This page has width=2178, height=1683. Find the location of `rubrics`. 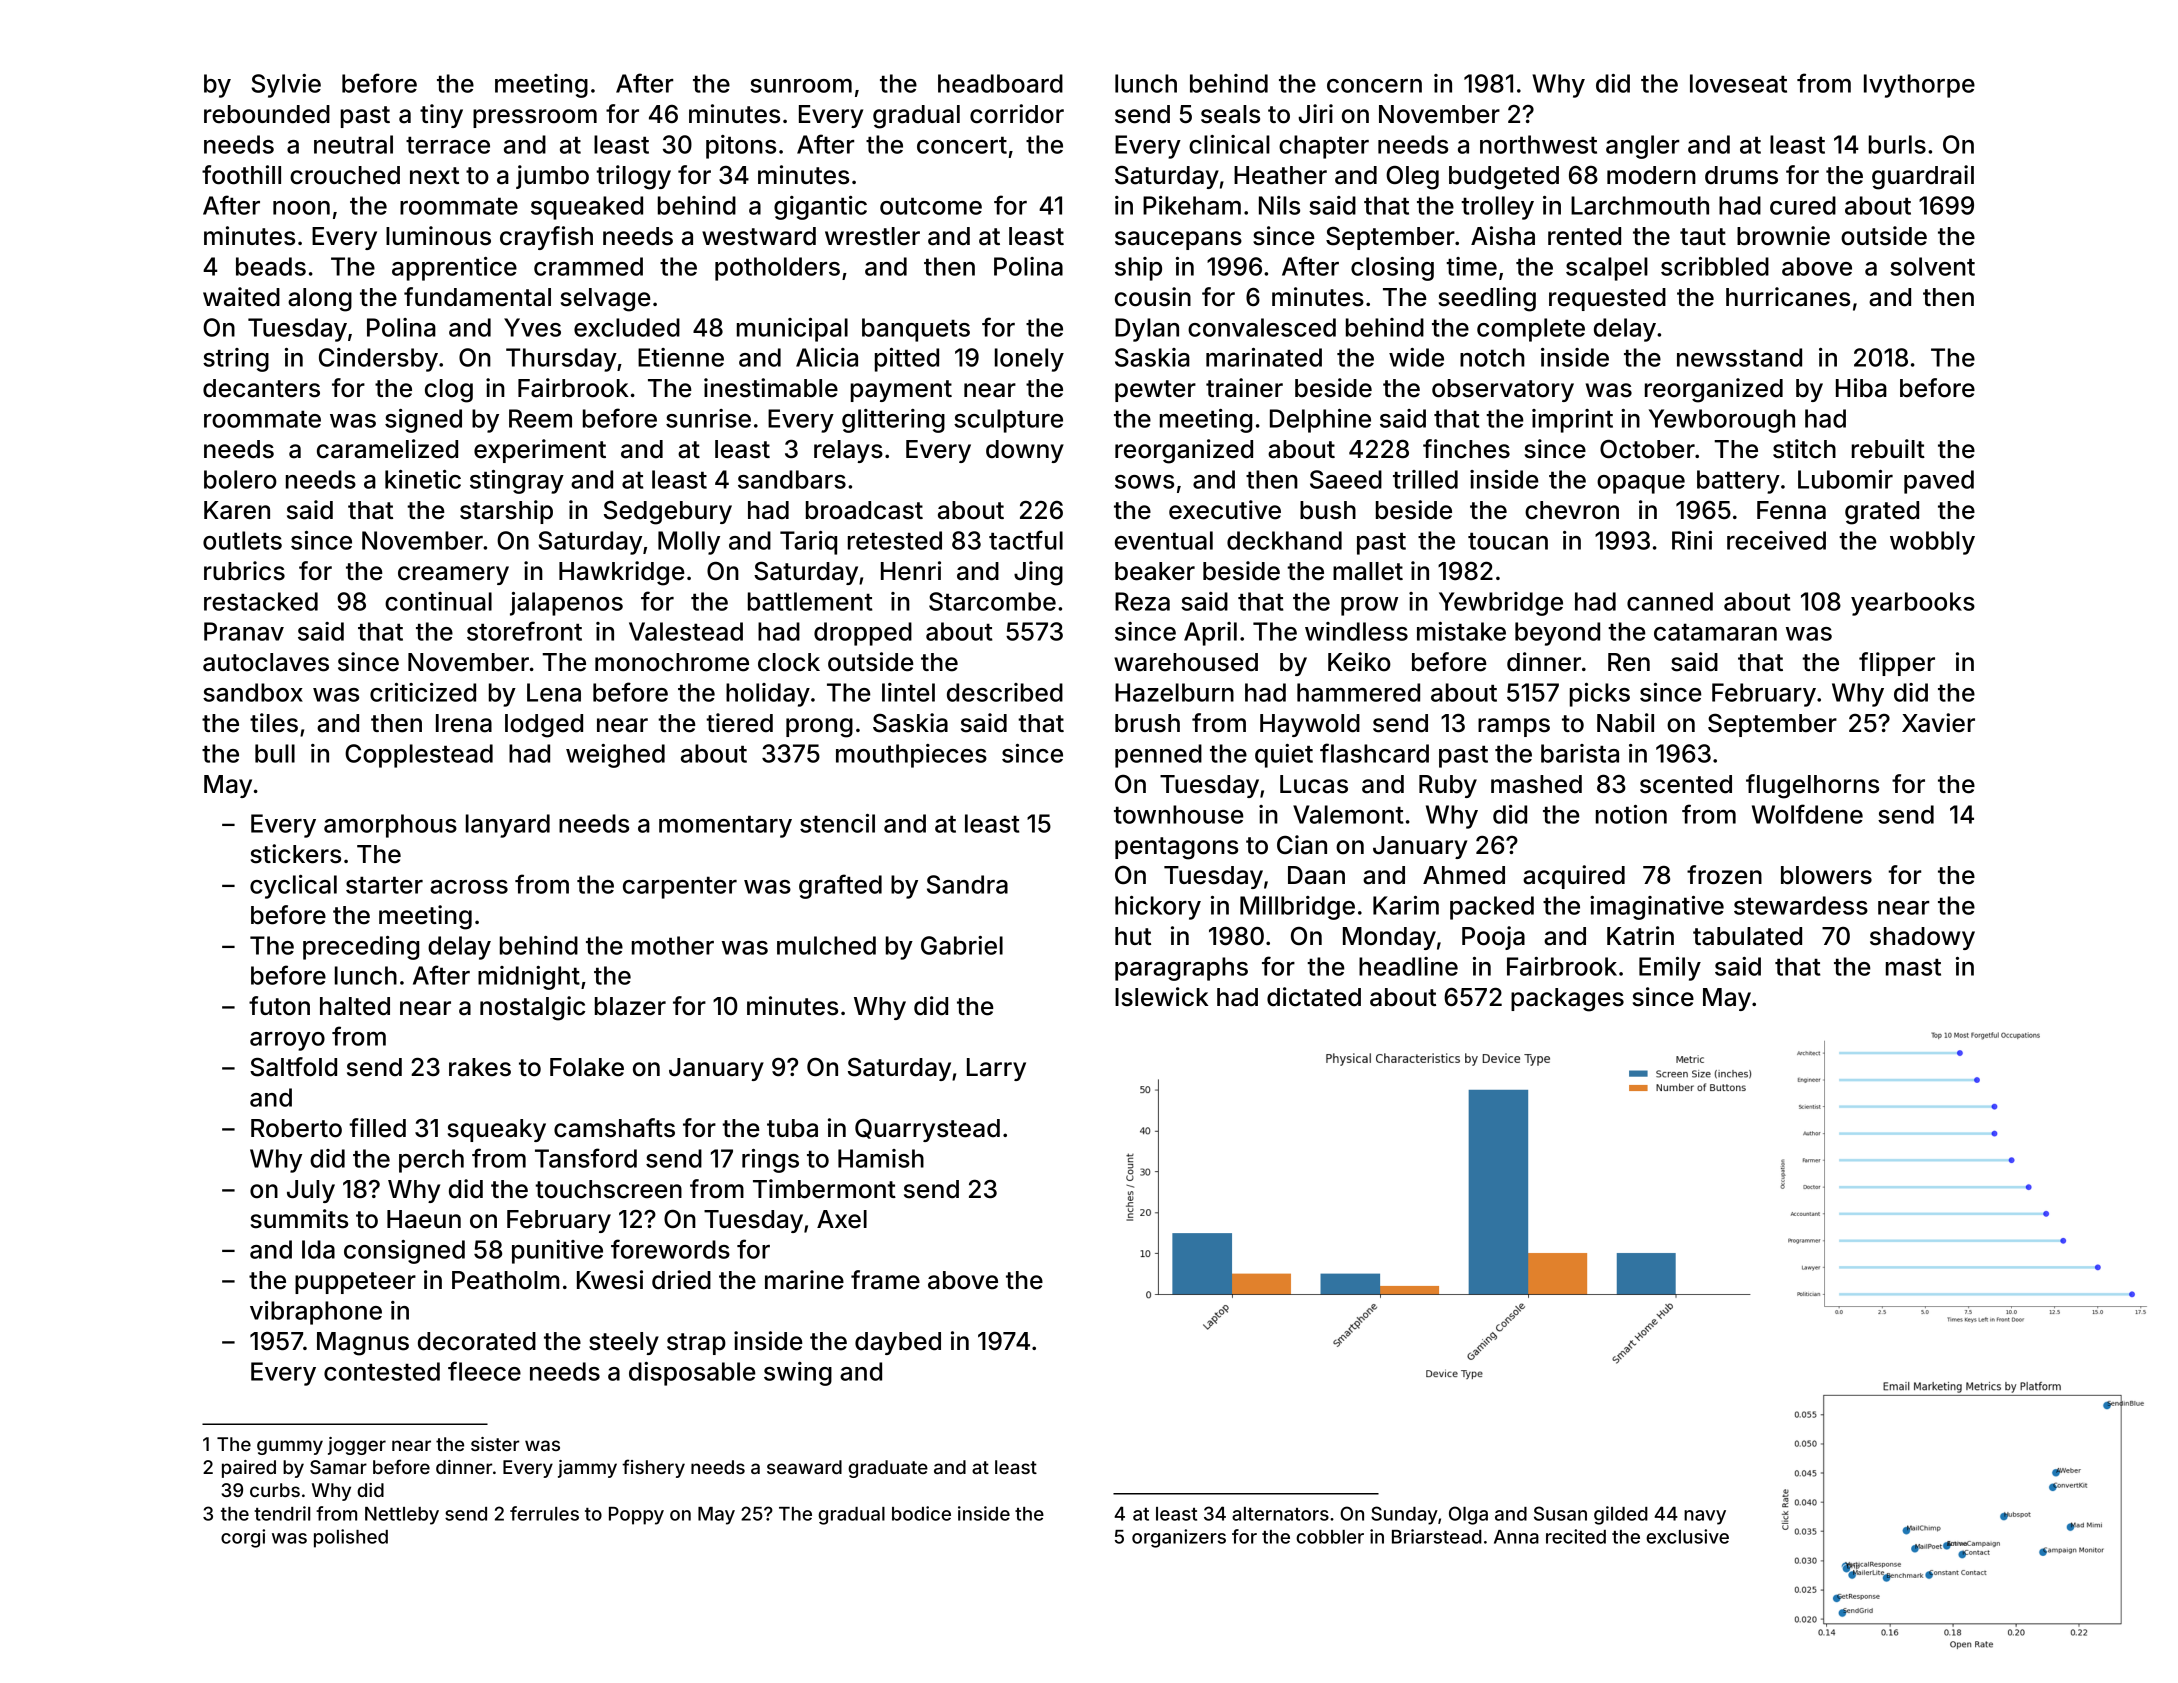

rubrics is located at coordinates (244, 571).
